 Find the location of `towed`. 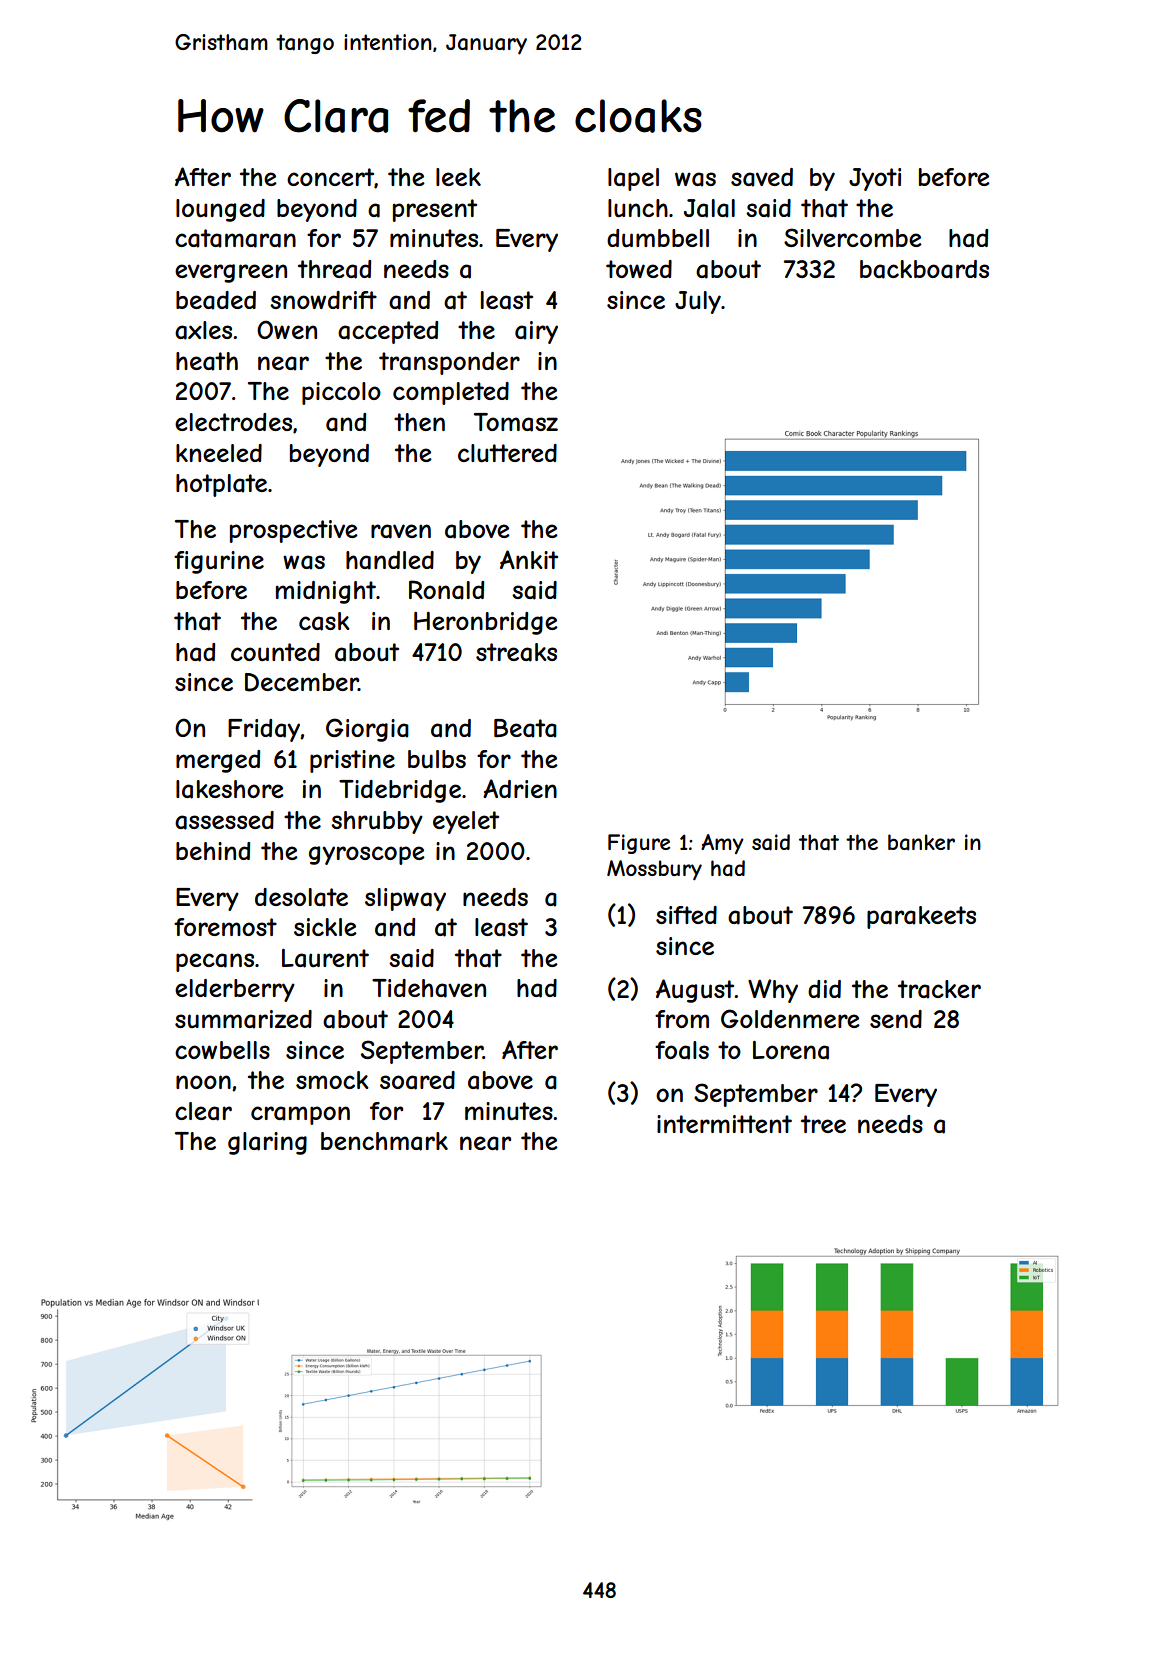

towed is located at coordinates (639, 269).
